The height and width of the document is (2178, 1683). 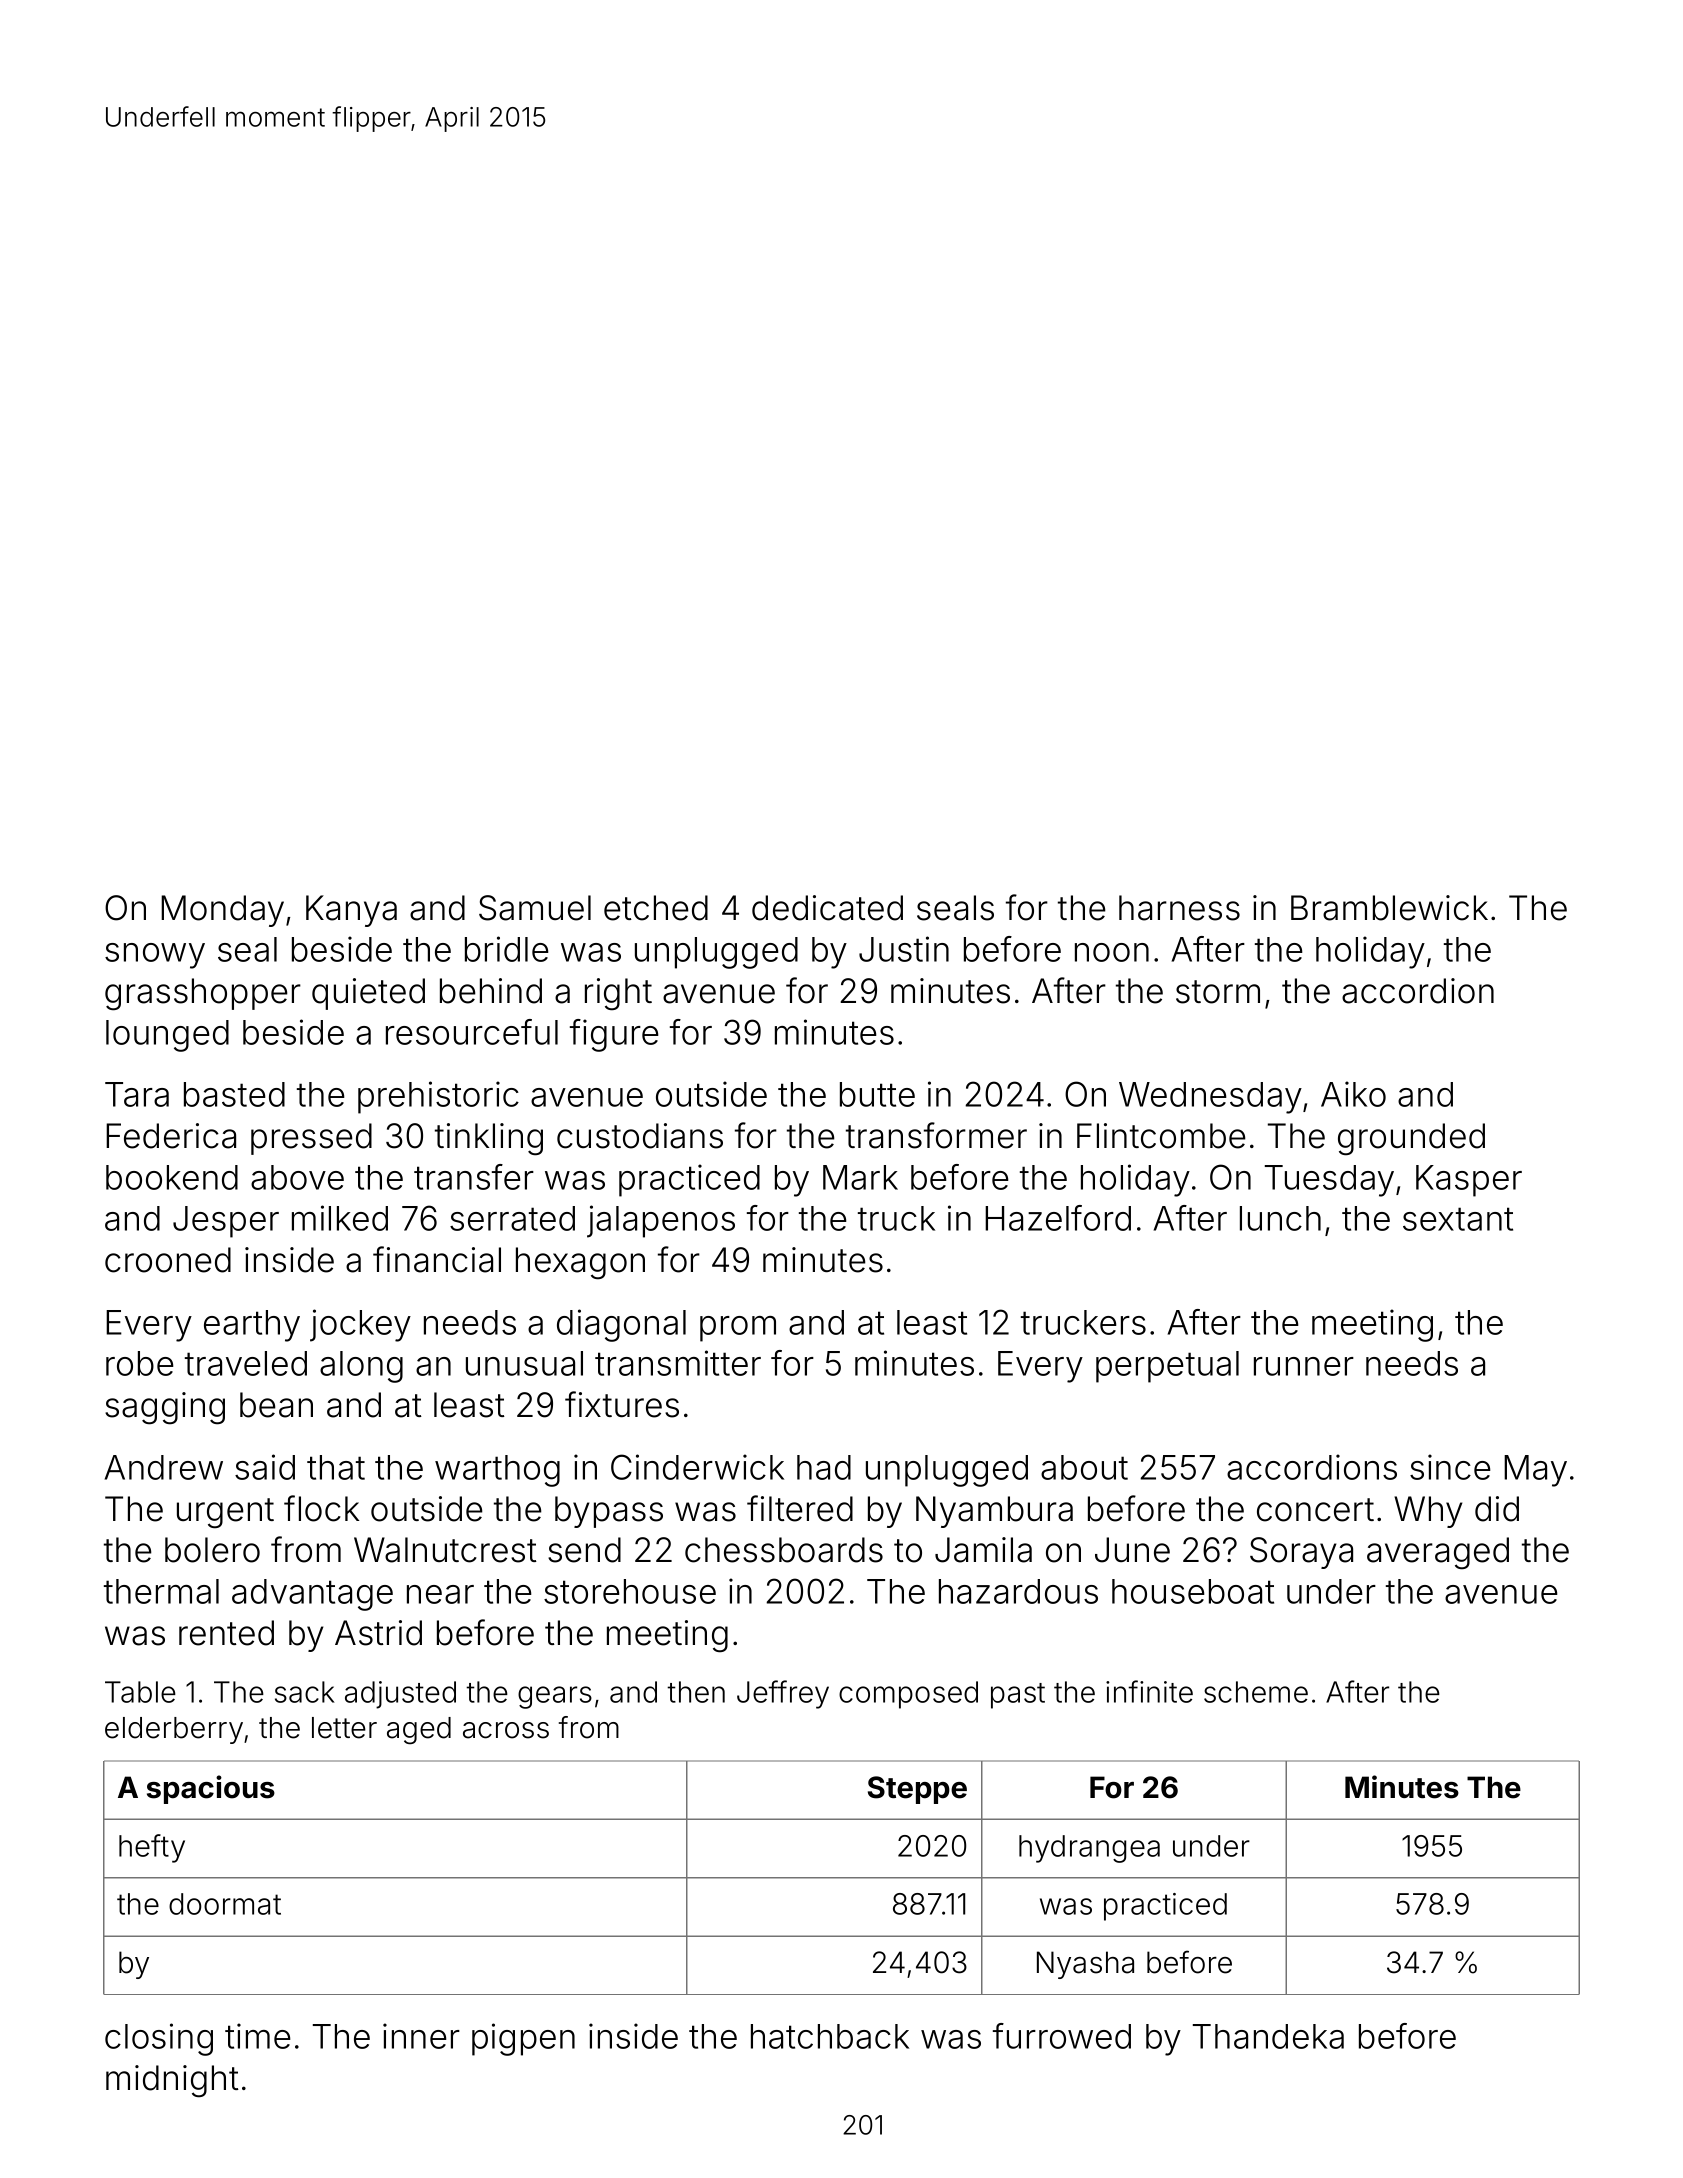 I want to click on midnight, so click(x=172, y=2081).
